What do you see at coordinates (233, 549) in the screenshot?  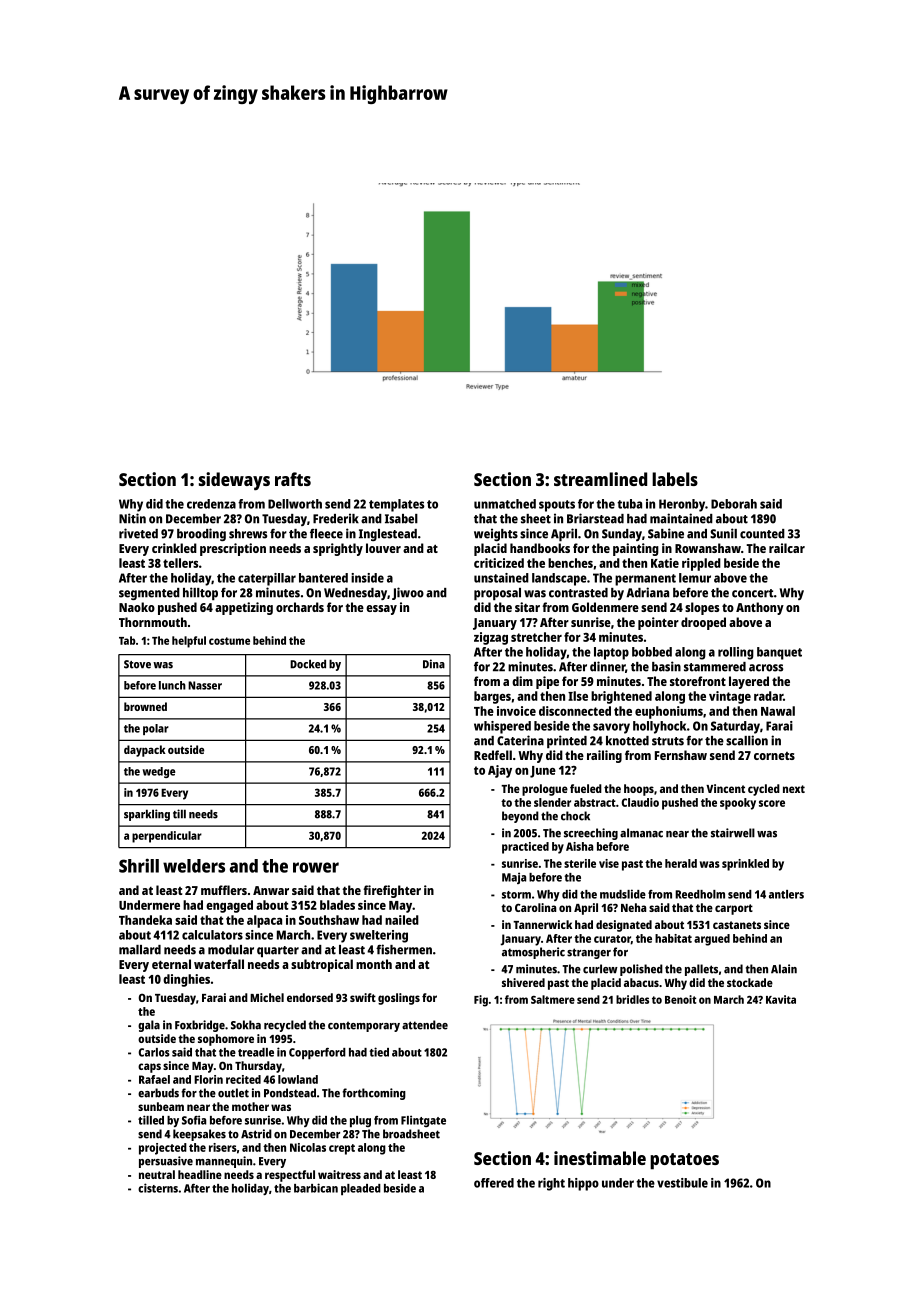 I see `prescription` at bounding box center [233, 549].
